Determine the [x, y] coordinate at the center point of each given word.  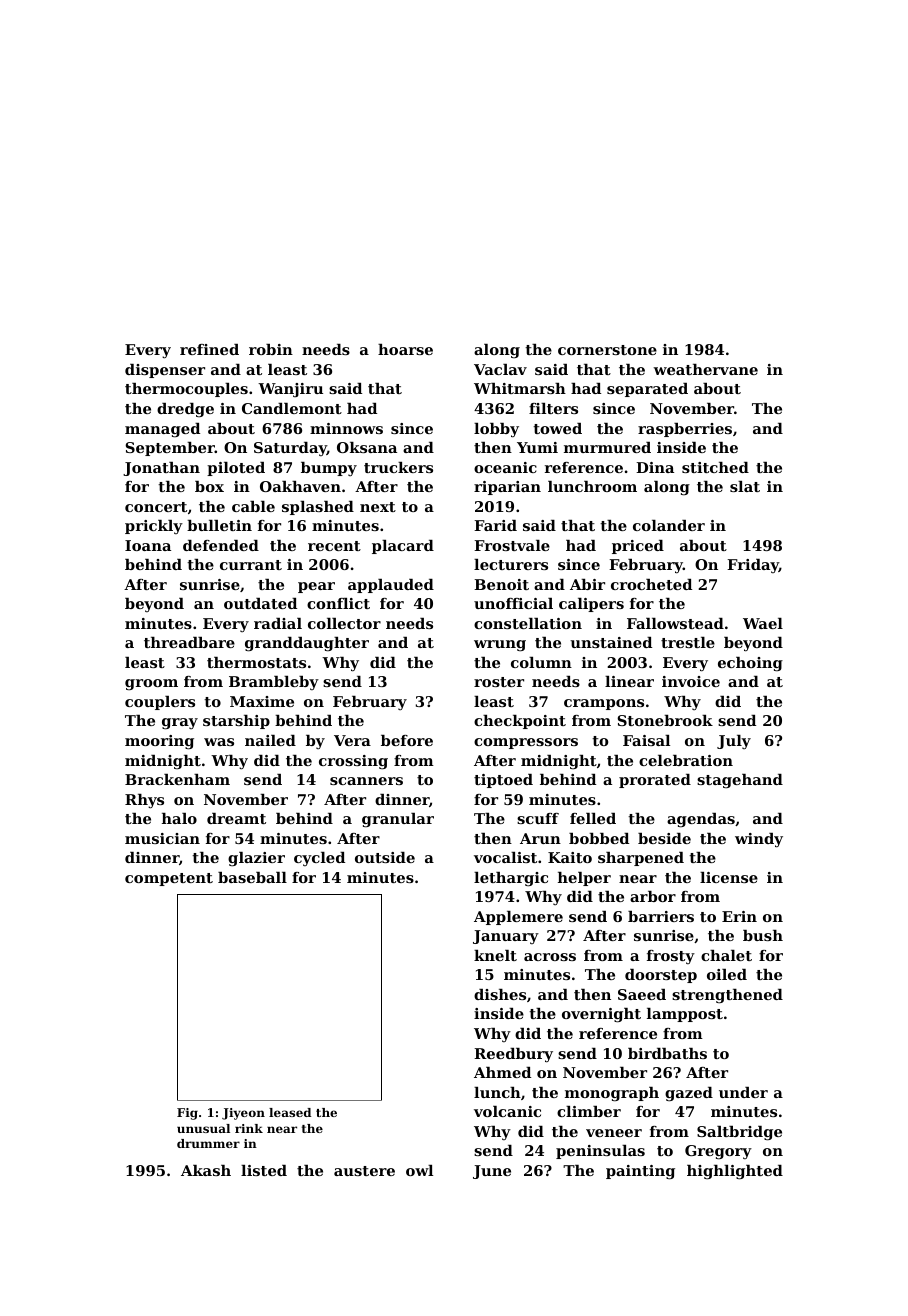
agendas [701, 820]
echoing [750, 664]
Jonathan [161, 469]
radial [278, 623]
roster [499, 682]
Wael [763, 623]
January [506, 937]
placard [403, 547]
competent [169, 879]
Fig [187, 1114]
